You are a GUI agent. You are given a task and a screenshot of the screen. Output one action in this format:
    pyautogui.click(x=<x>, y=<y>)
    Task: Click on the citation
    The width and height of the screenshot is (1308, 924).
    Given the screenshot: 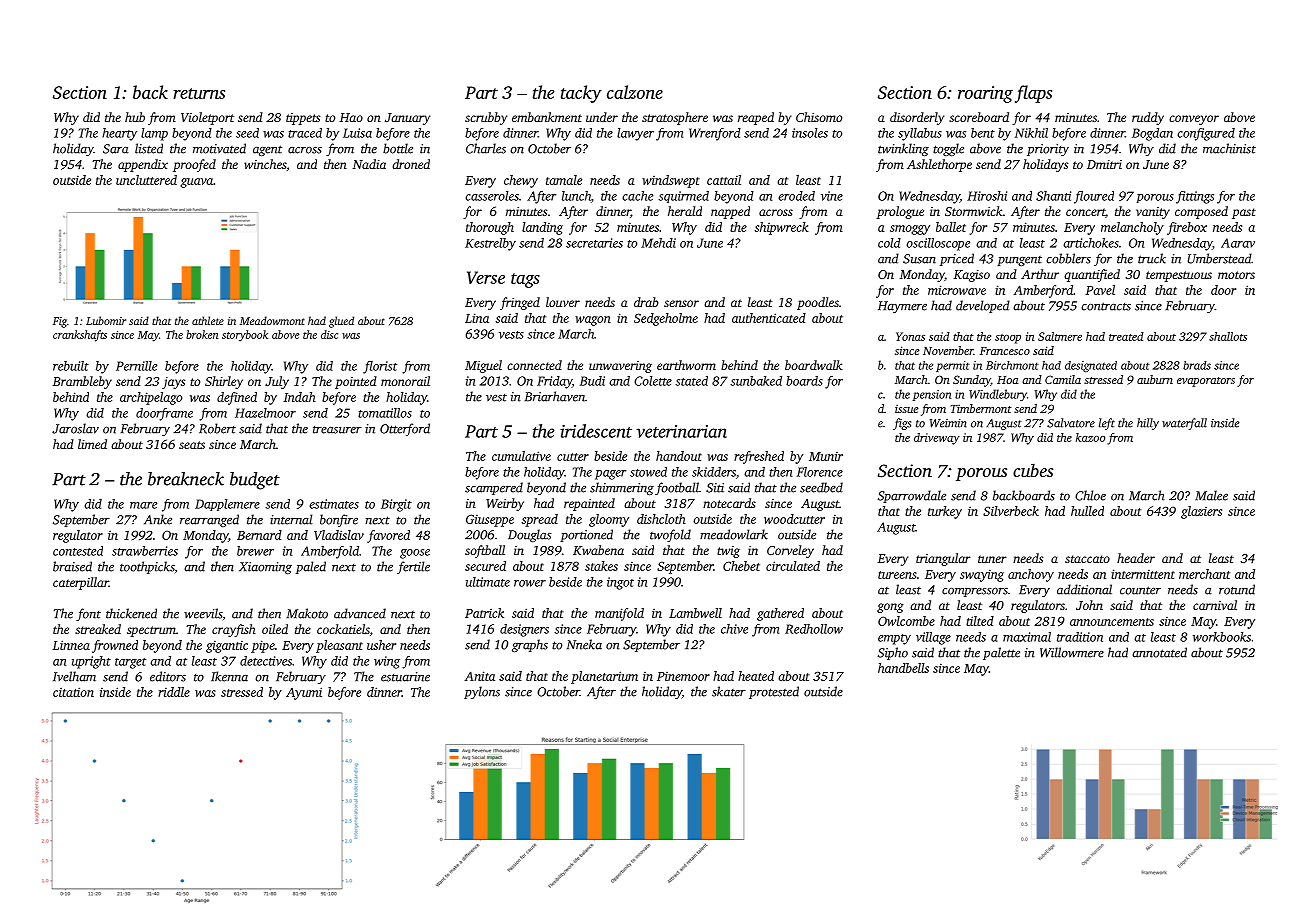 What is the action you would take?
    pyautogui.click(x=73, y=692)
